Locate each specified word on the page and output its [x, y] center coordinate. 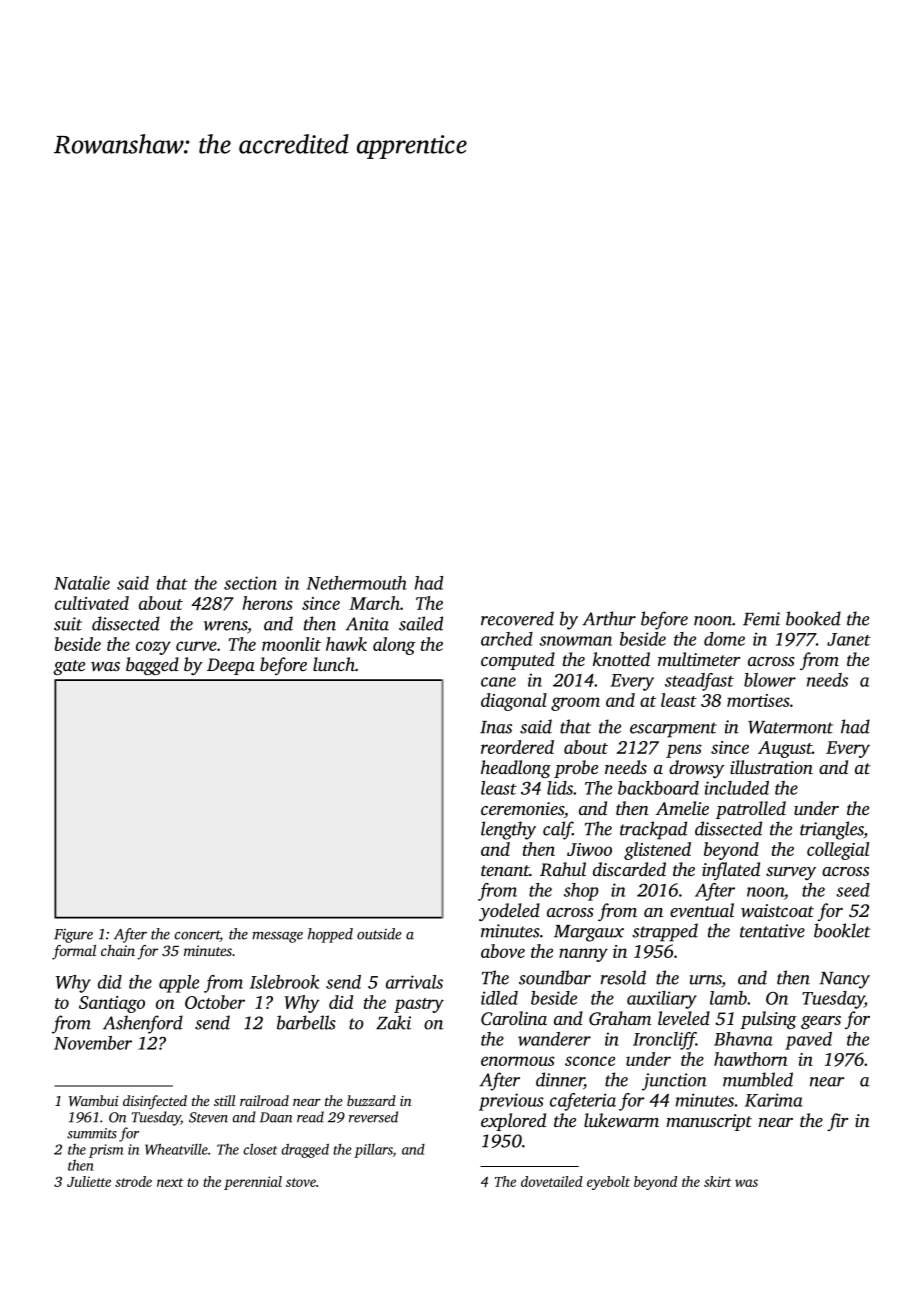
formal [74, 952]
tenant [505, 870]
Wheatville [176, 1149]
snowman [575, 641]
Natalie [82, 583]
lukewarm [621, 1120]
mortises [758, 700]
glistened [657, 851]
